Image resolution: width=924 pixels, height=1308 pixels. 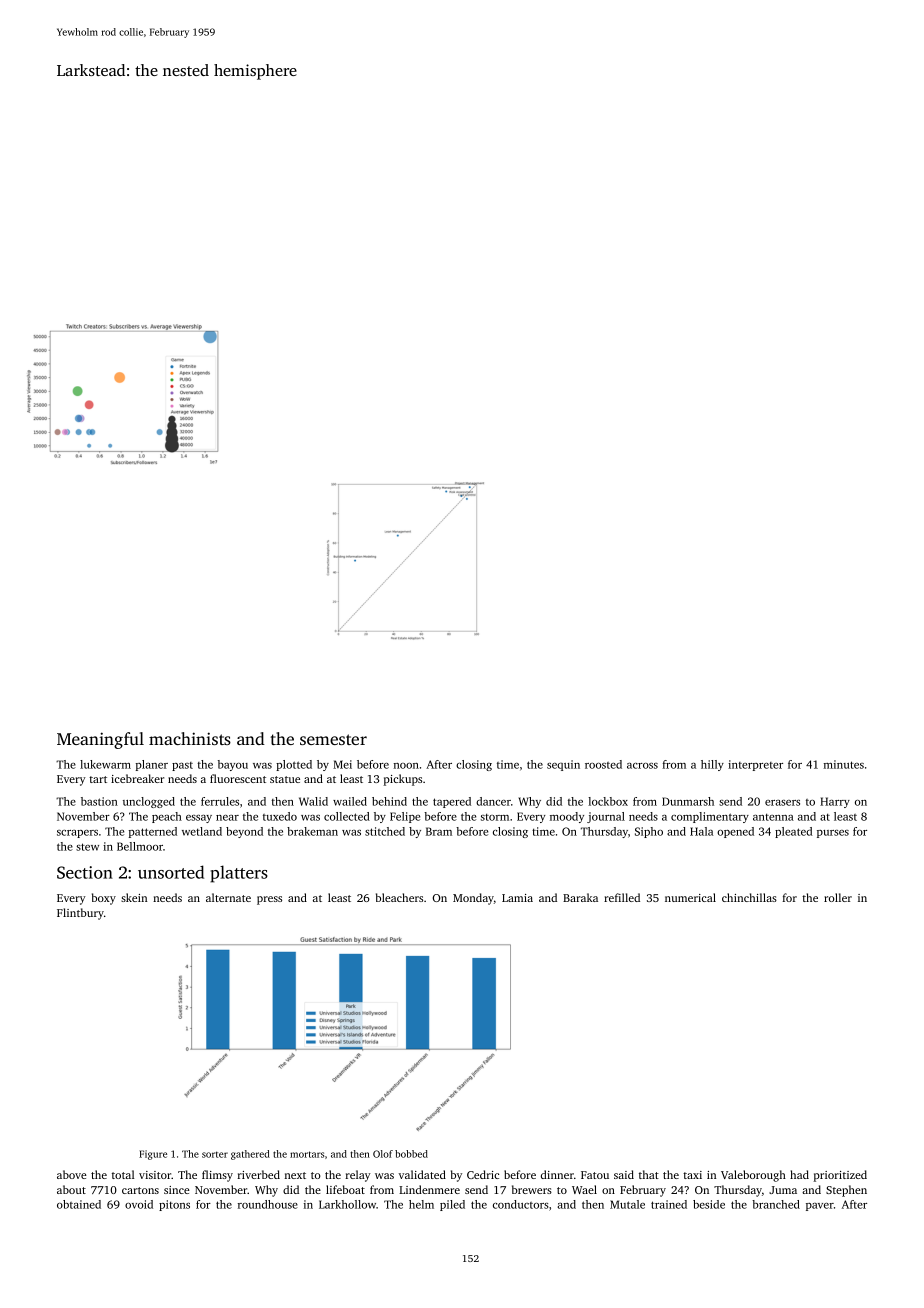 I want to click on press, so click(x=269, y=900).
